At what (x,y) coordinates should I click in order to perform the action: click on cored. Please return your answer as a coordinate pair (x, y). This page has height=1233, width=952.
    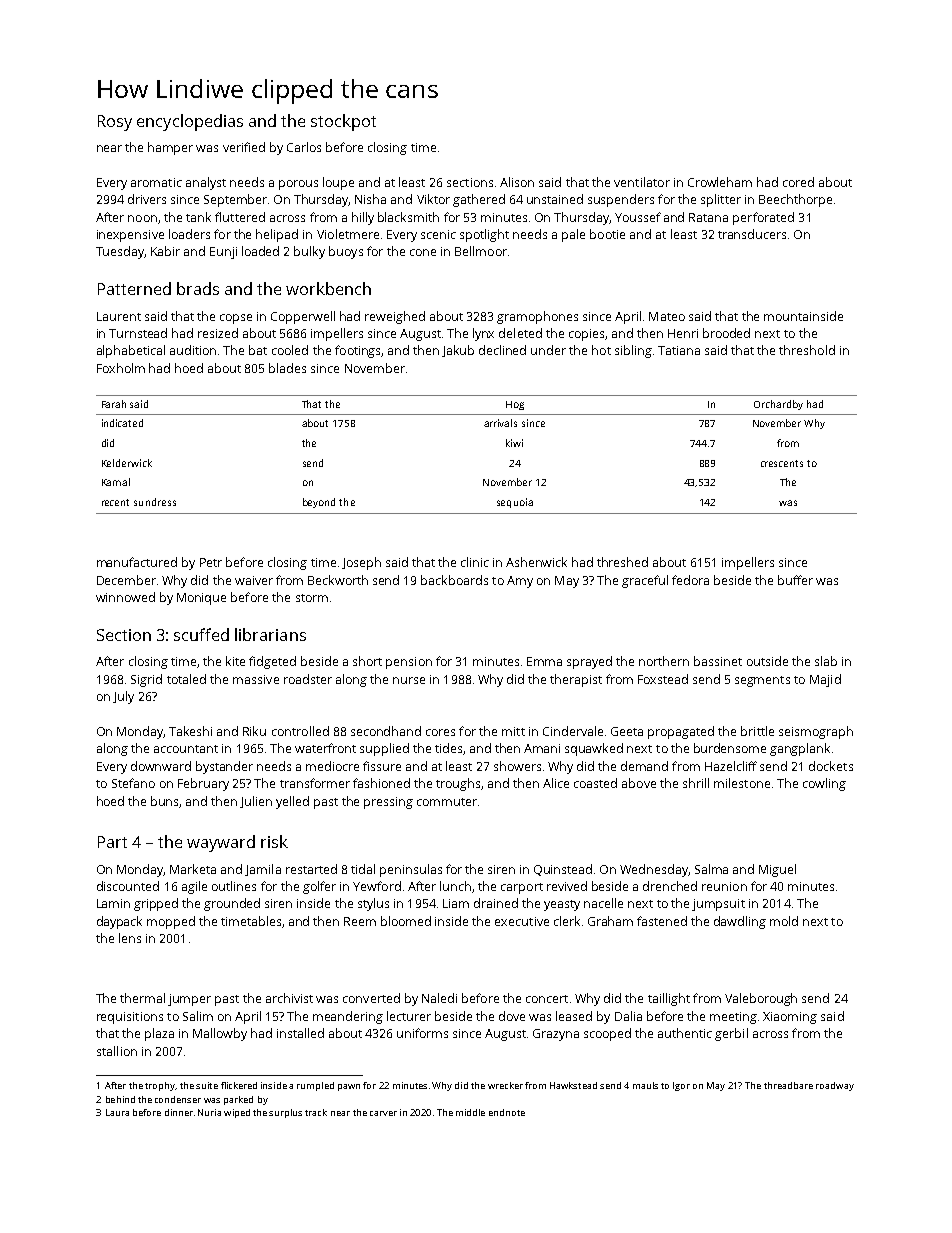
    Looking at the image, I should click on (798, 182).
